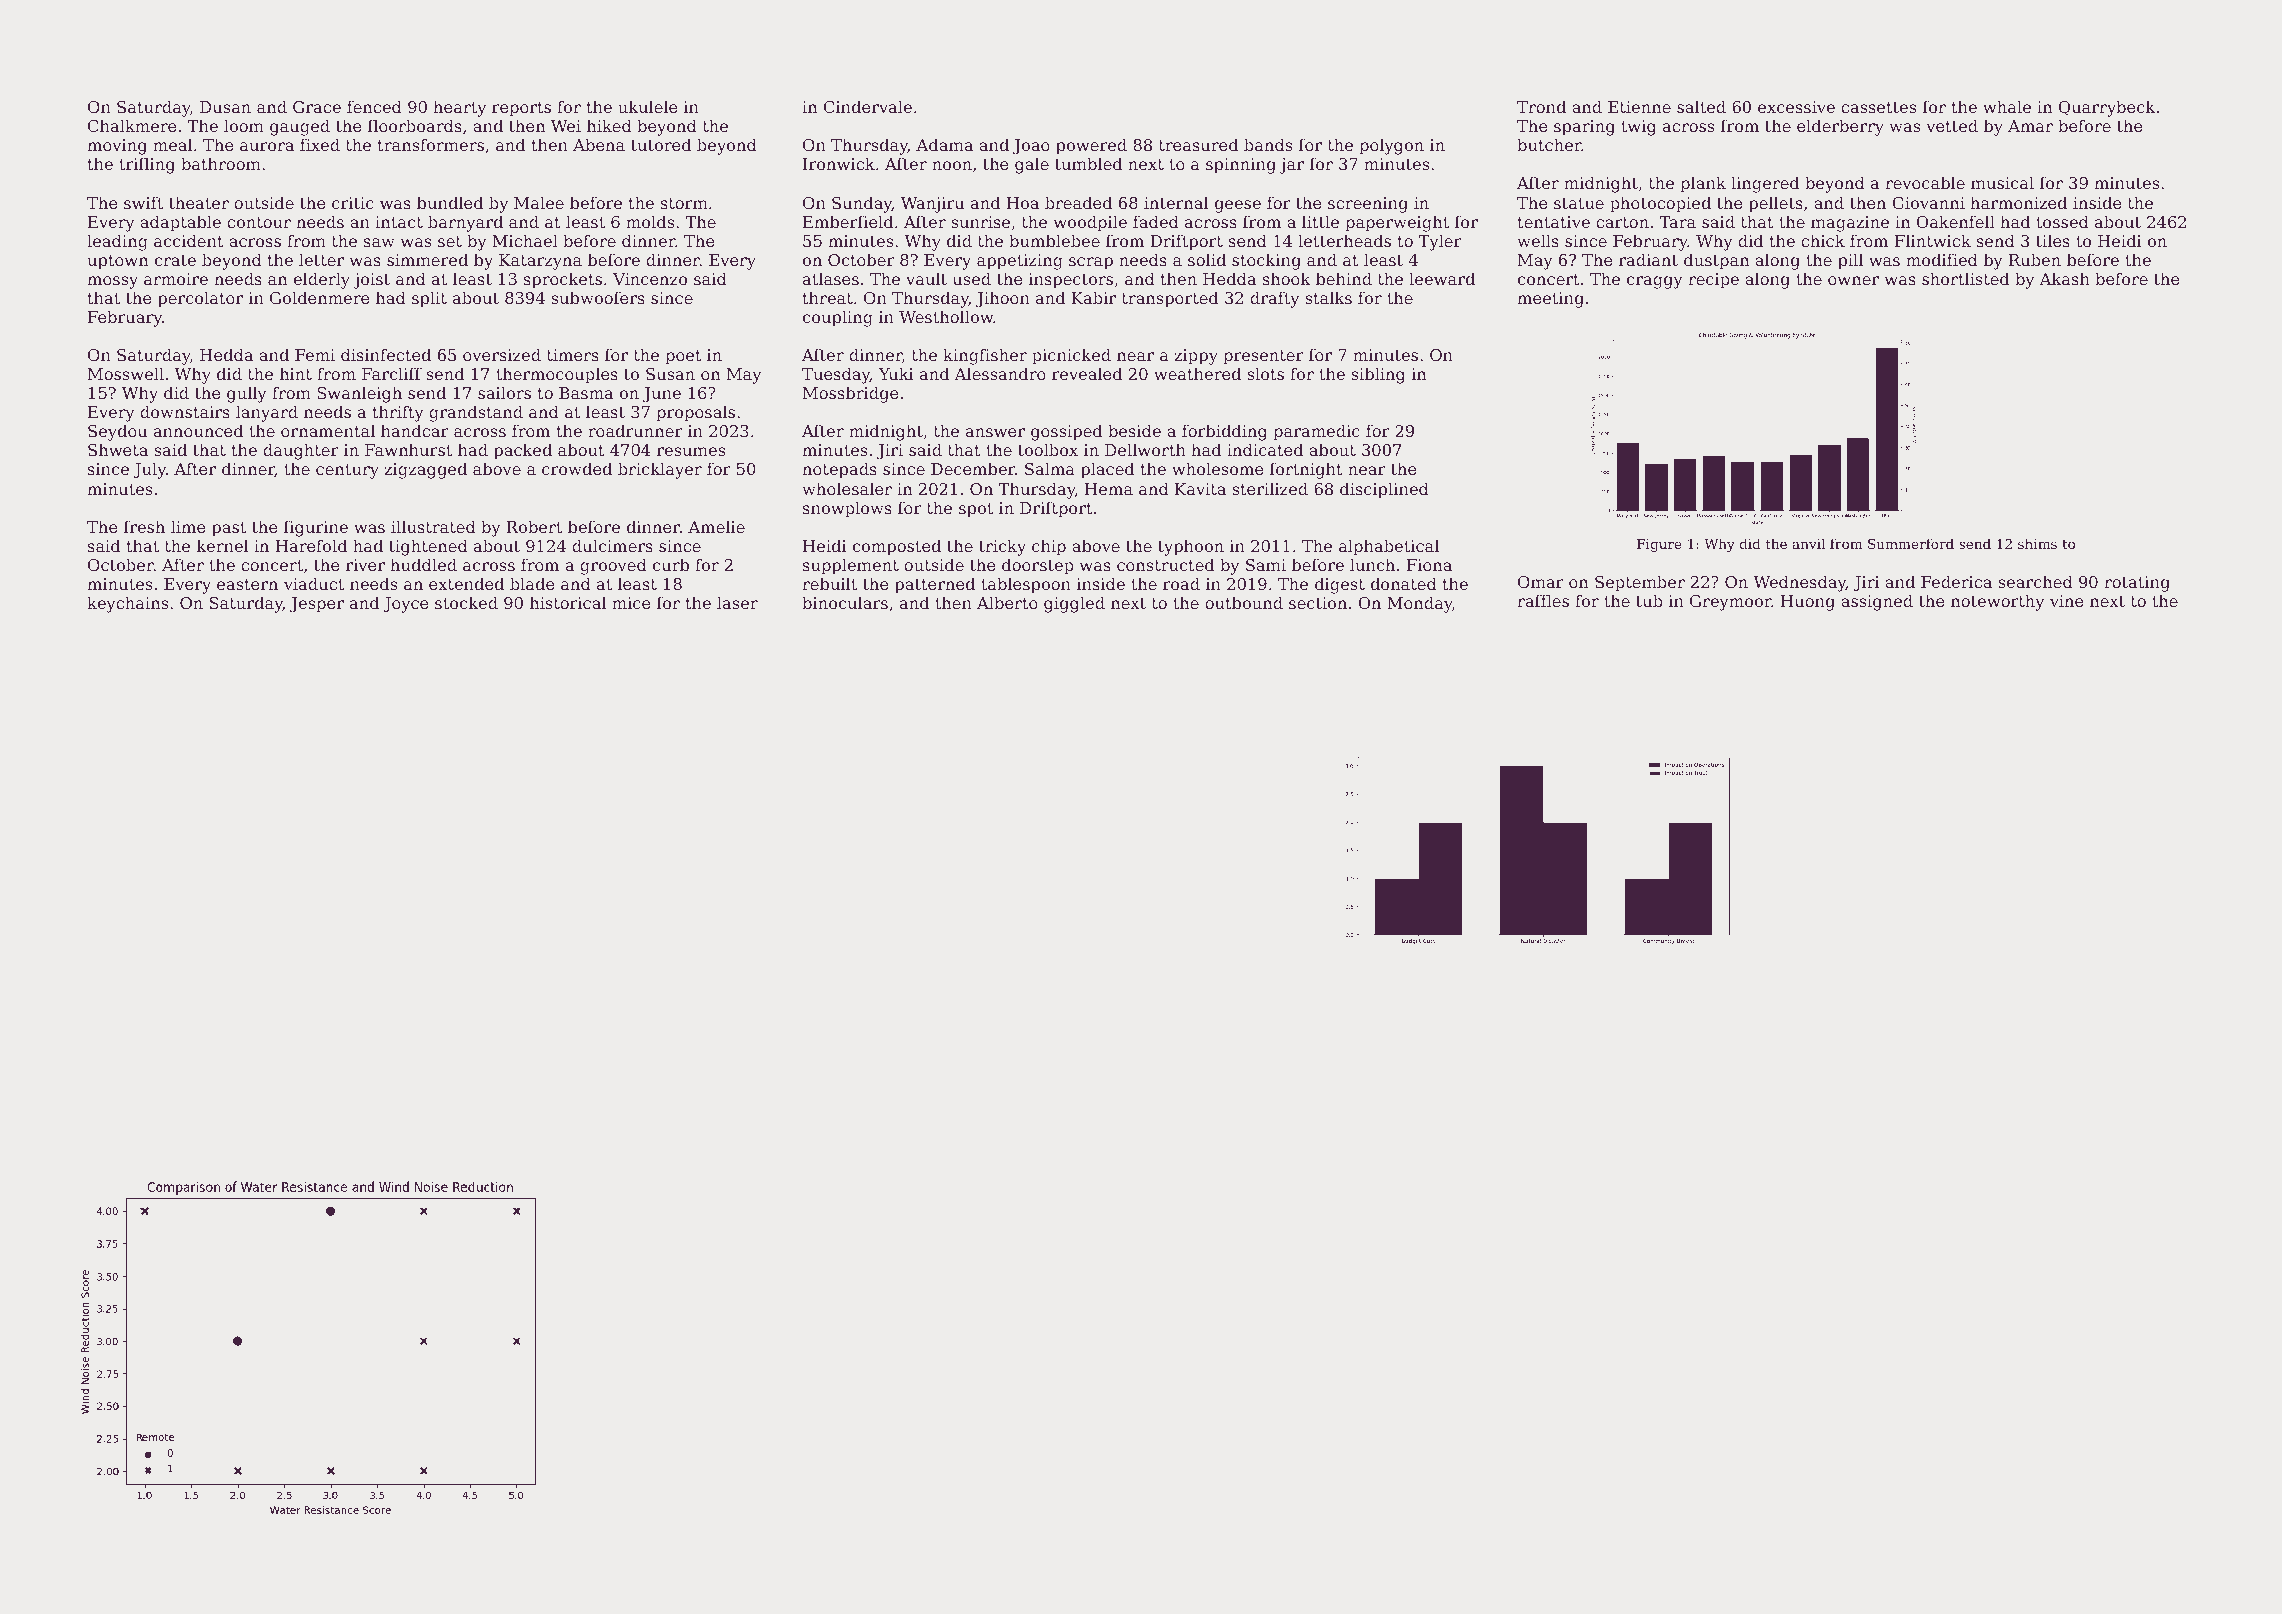  Describe the element at coordinates (1911, 543) in the screenshot. I see `Summerford` at that location.
